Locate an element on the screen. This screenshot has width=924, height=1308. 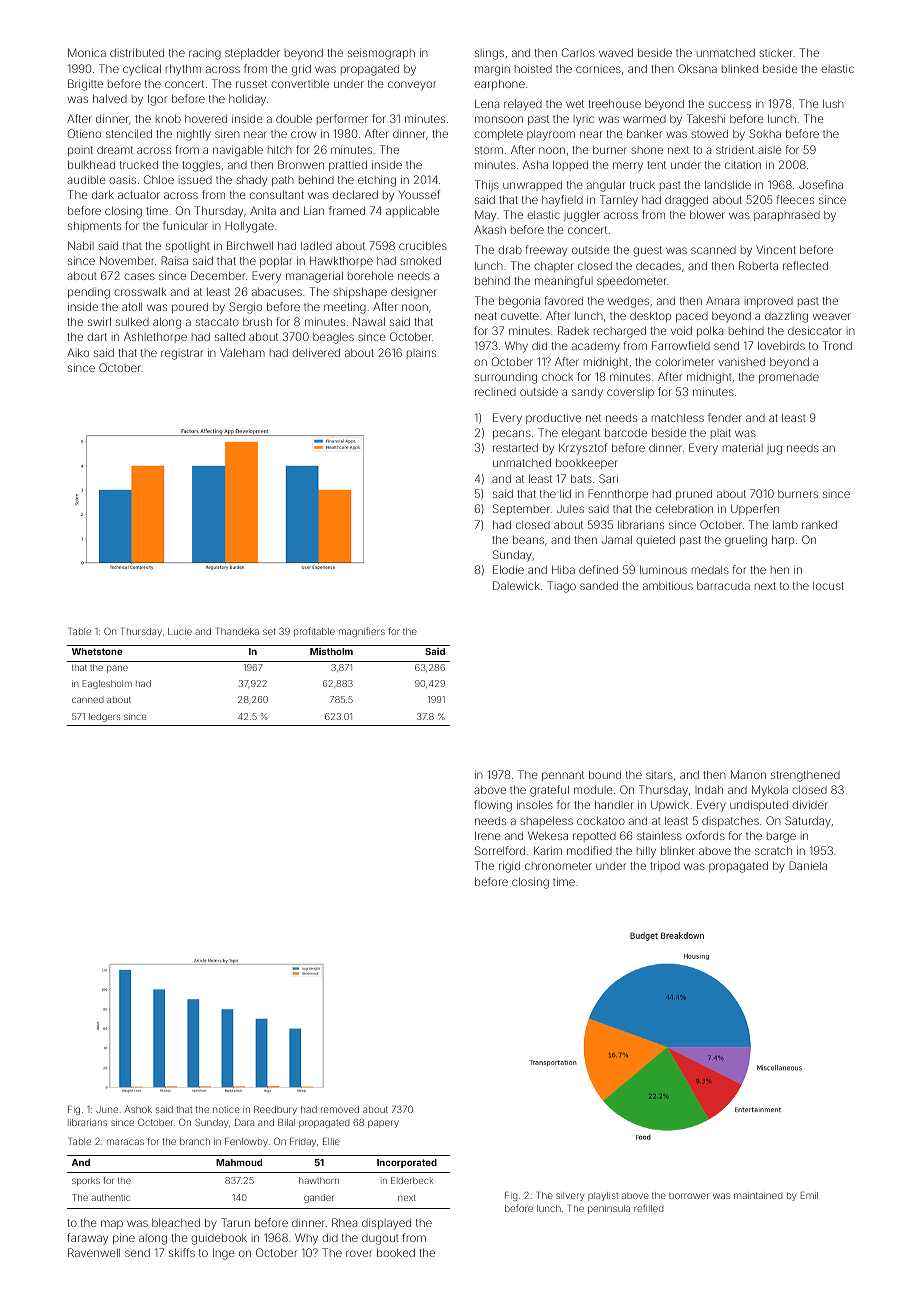
Thandeka is located at coordinates (238, 631).
